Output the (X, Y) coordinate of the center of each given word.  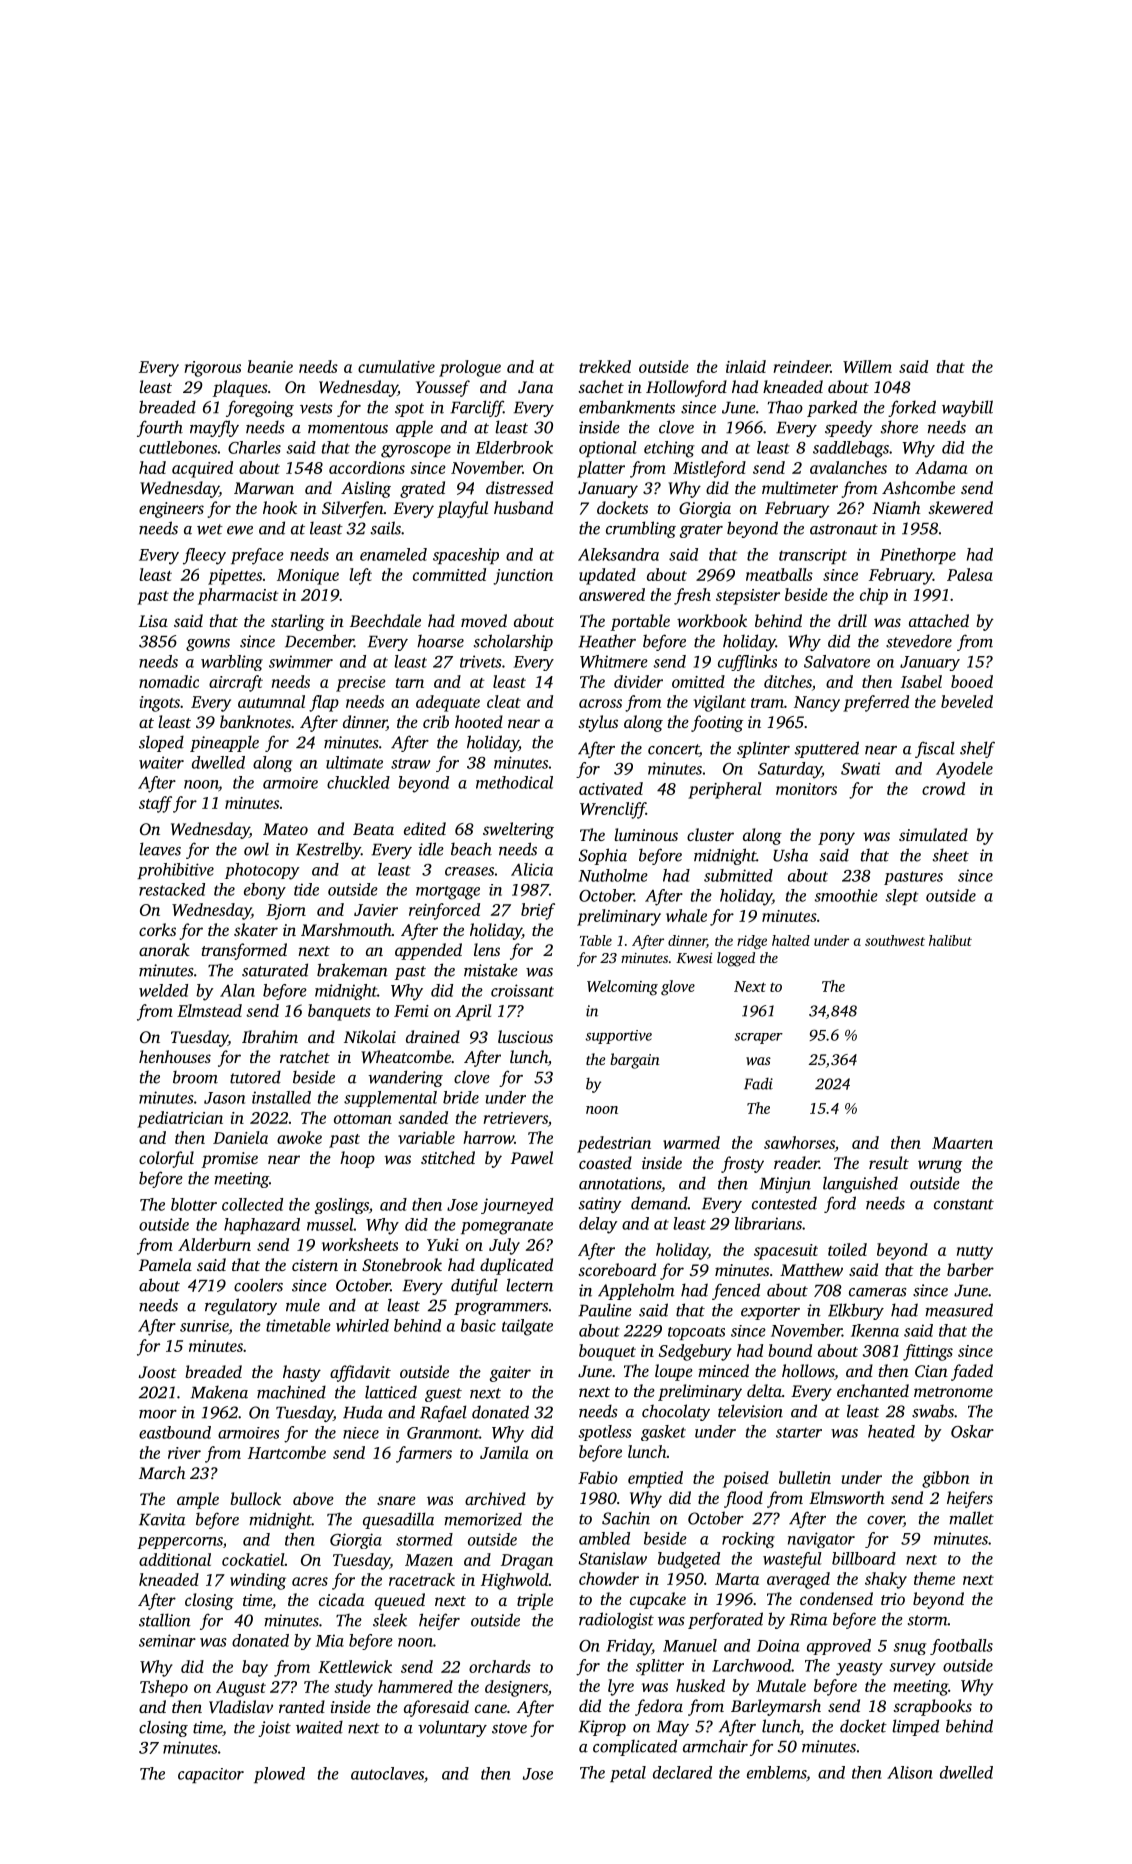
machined (291, 1392)
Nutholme (613, 875)
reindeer (802, 366)
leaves (160, 849)
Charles (254, 447)
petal (628, 1774)
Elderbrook (514, 447)
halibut (950, 940)
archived (495, 1498)
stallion (165, 1620)
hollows (808, 1370)
